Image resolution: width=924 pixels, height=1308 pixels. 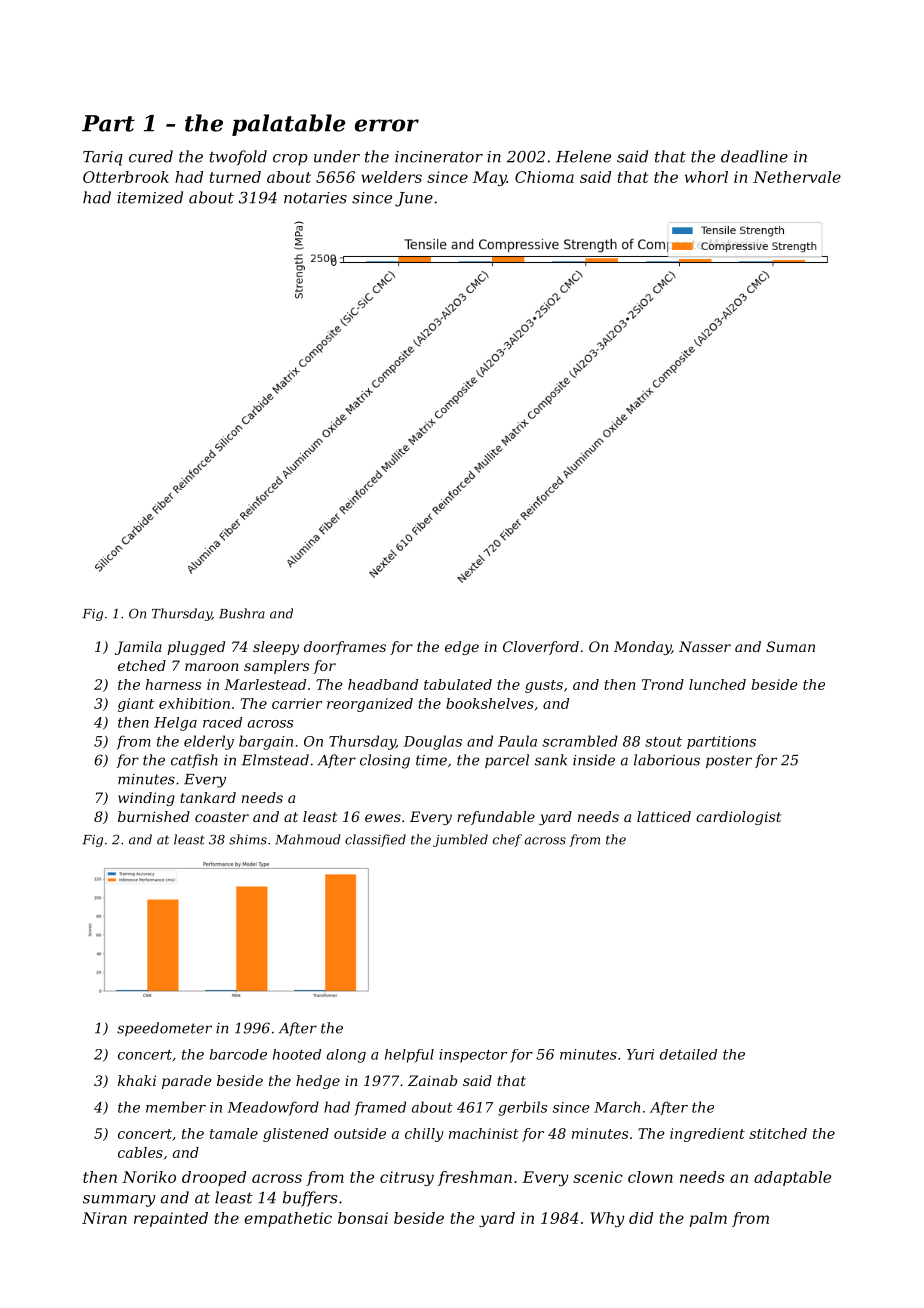 I want to click on palm, so click(x=708, y=1219).
